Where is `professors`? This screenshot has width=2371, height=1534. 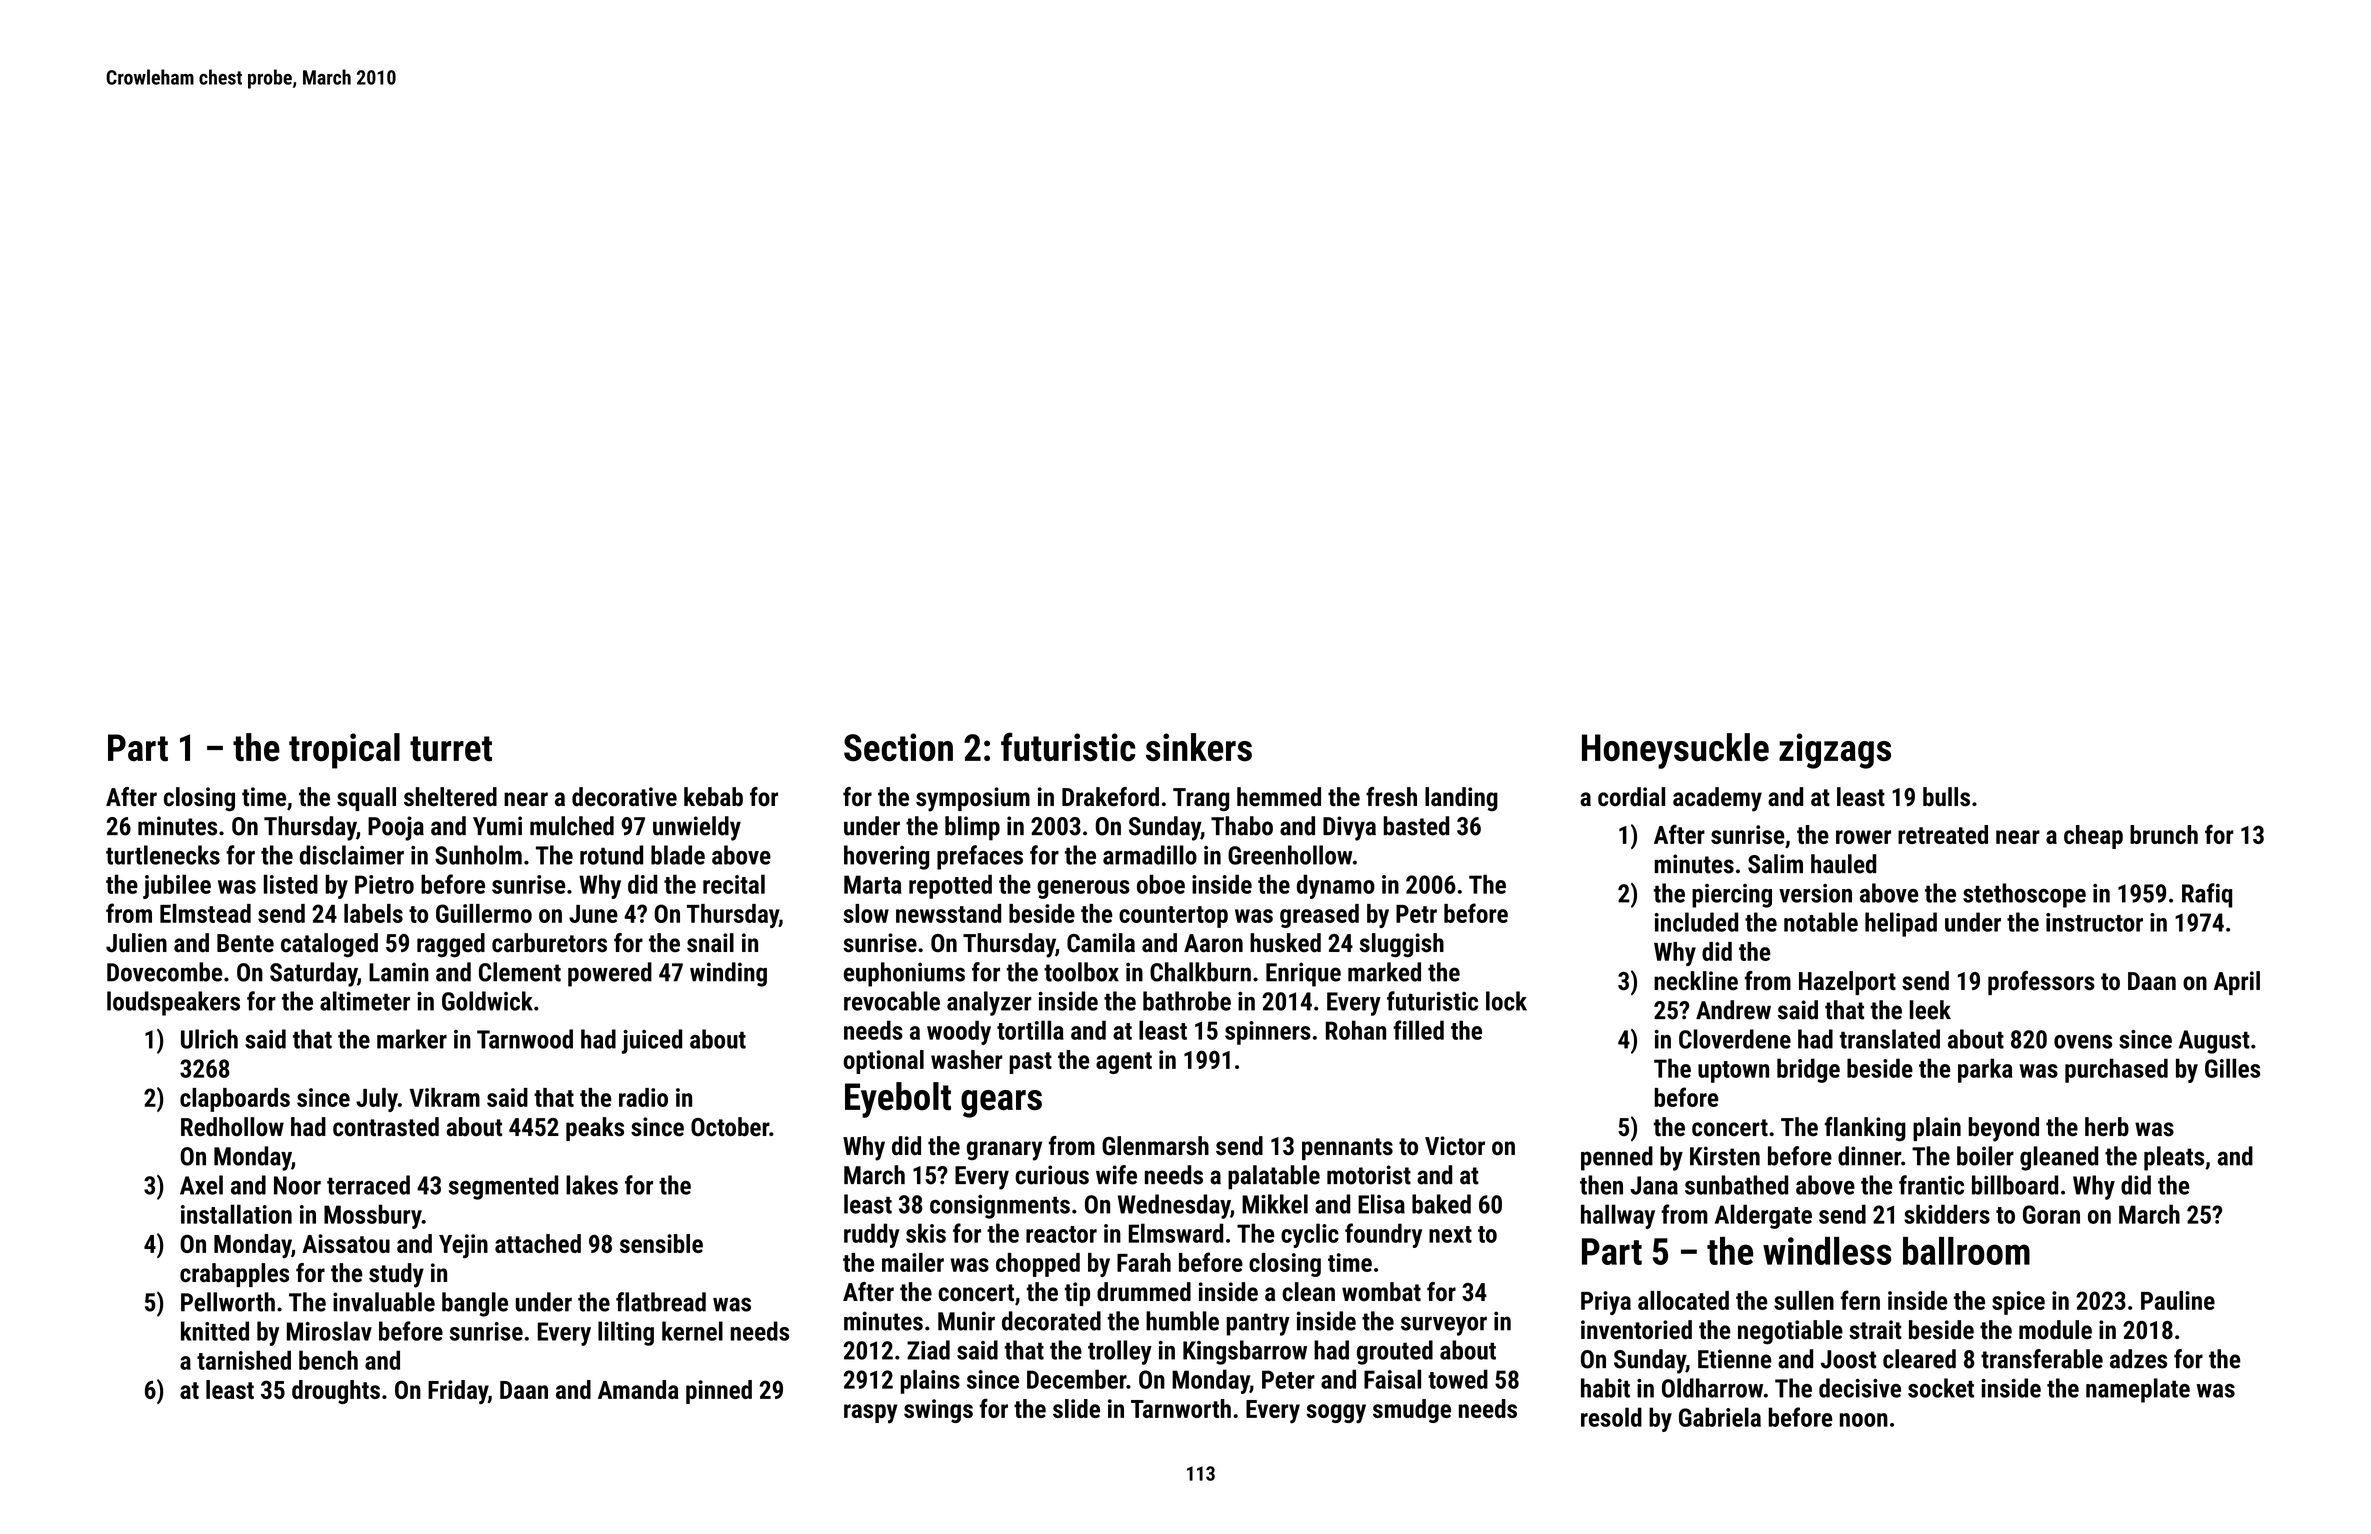 professors is located at coordinates (2041, 983).
